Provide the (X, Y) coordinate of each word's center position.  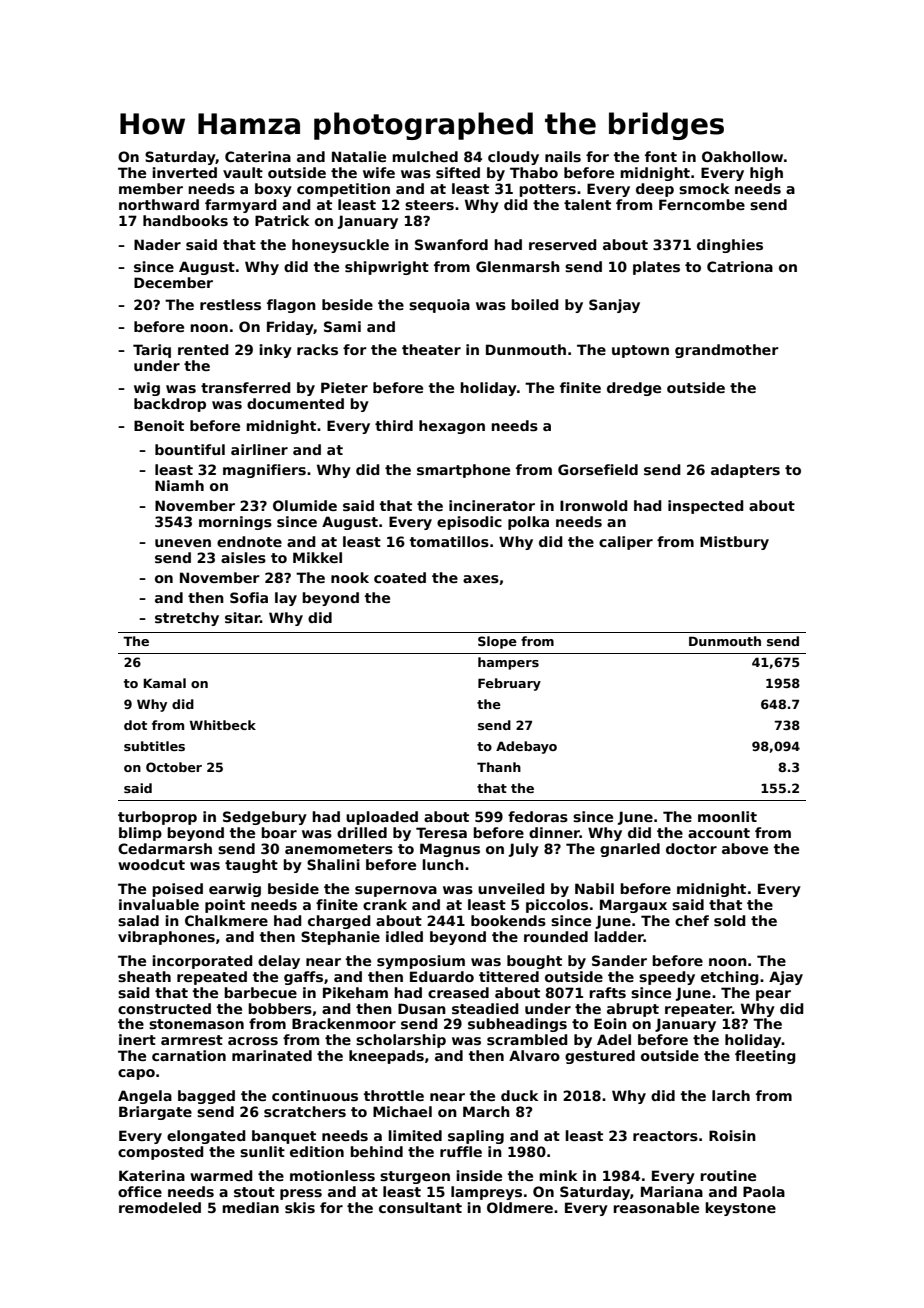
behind (376, 1151)
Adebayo (526, 747)
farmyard (241, 206)
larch (731, 1095)
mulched (425, 156)
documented (295, 403)
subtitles (154, 746)
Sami (342, 326)
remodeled (160, 1207)
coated (400, 577)
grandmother (727, 351)
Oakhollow (742, 156)
